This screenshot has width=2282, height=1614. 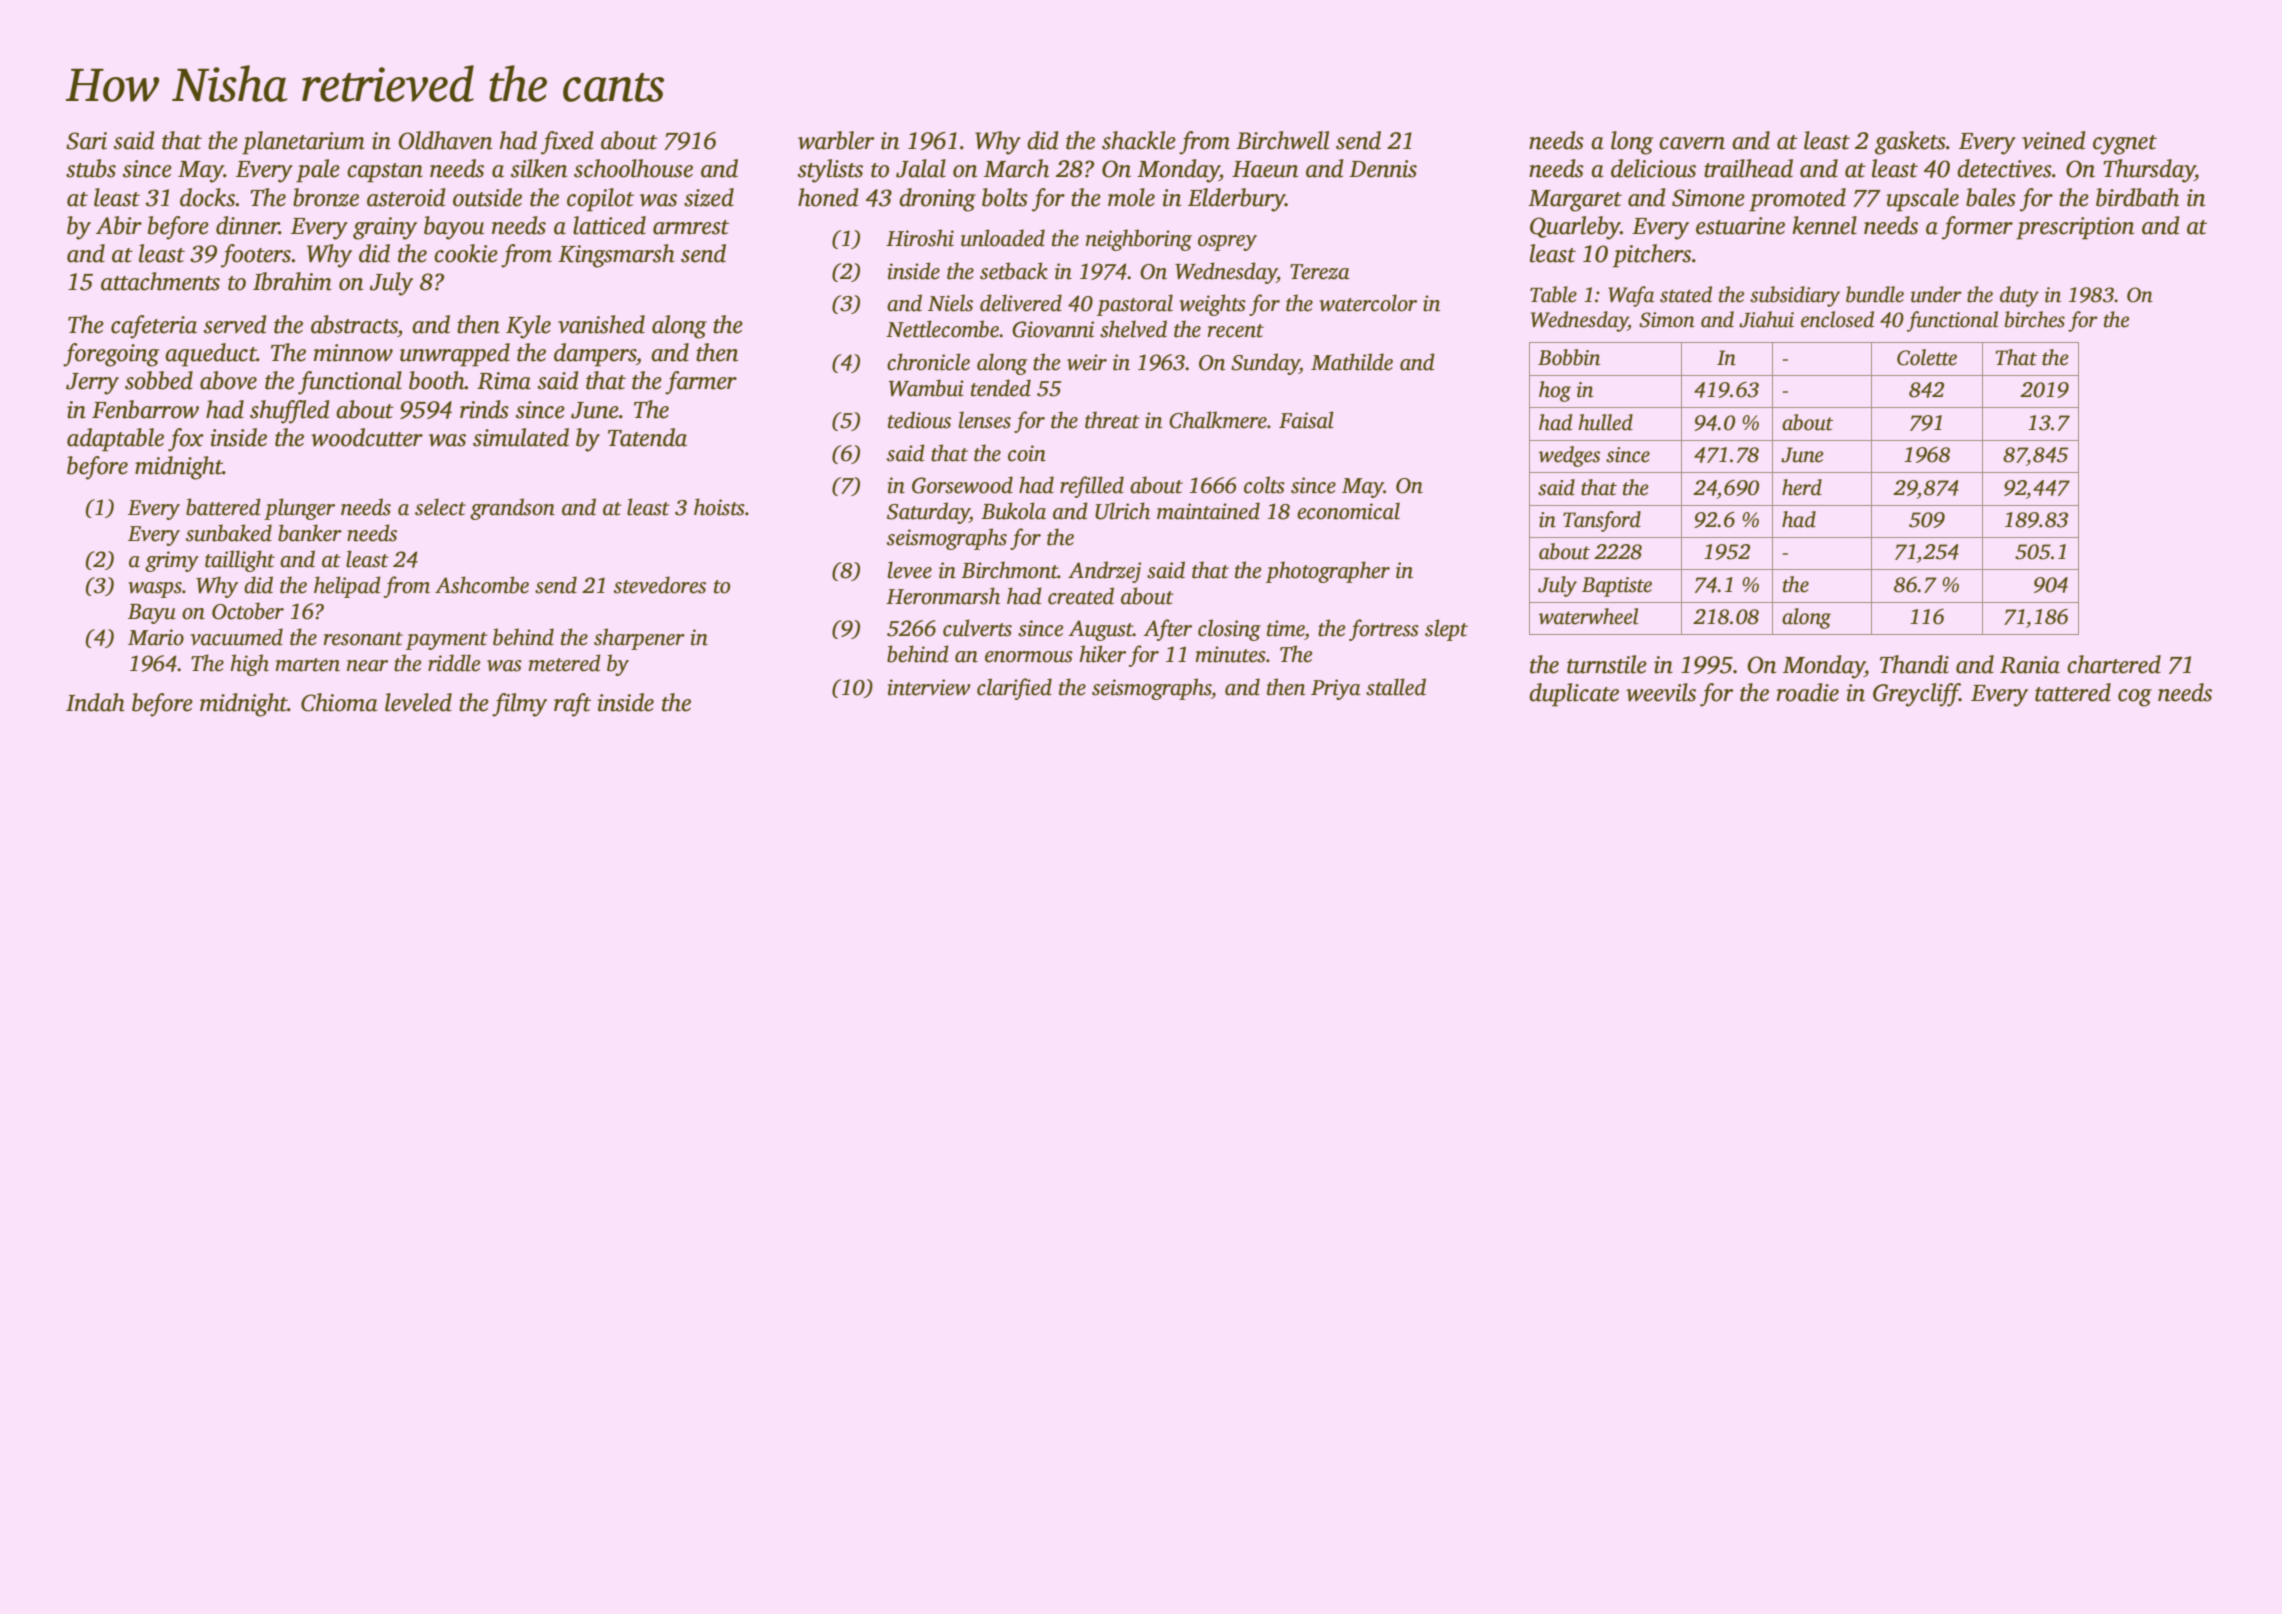 What do you see at coordinates (2137, 197) in the screenshot?
I see `birdbath` at bounding box center [2137, 197].
